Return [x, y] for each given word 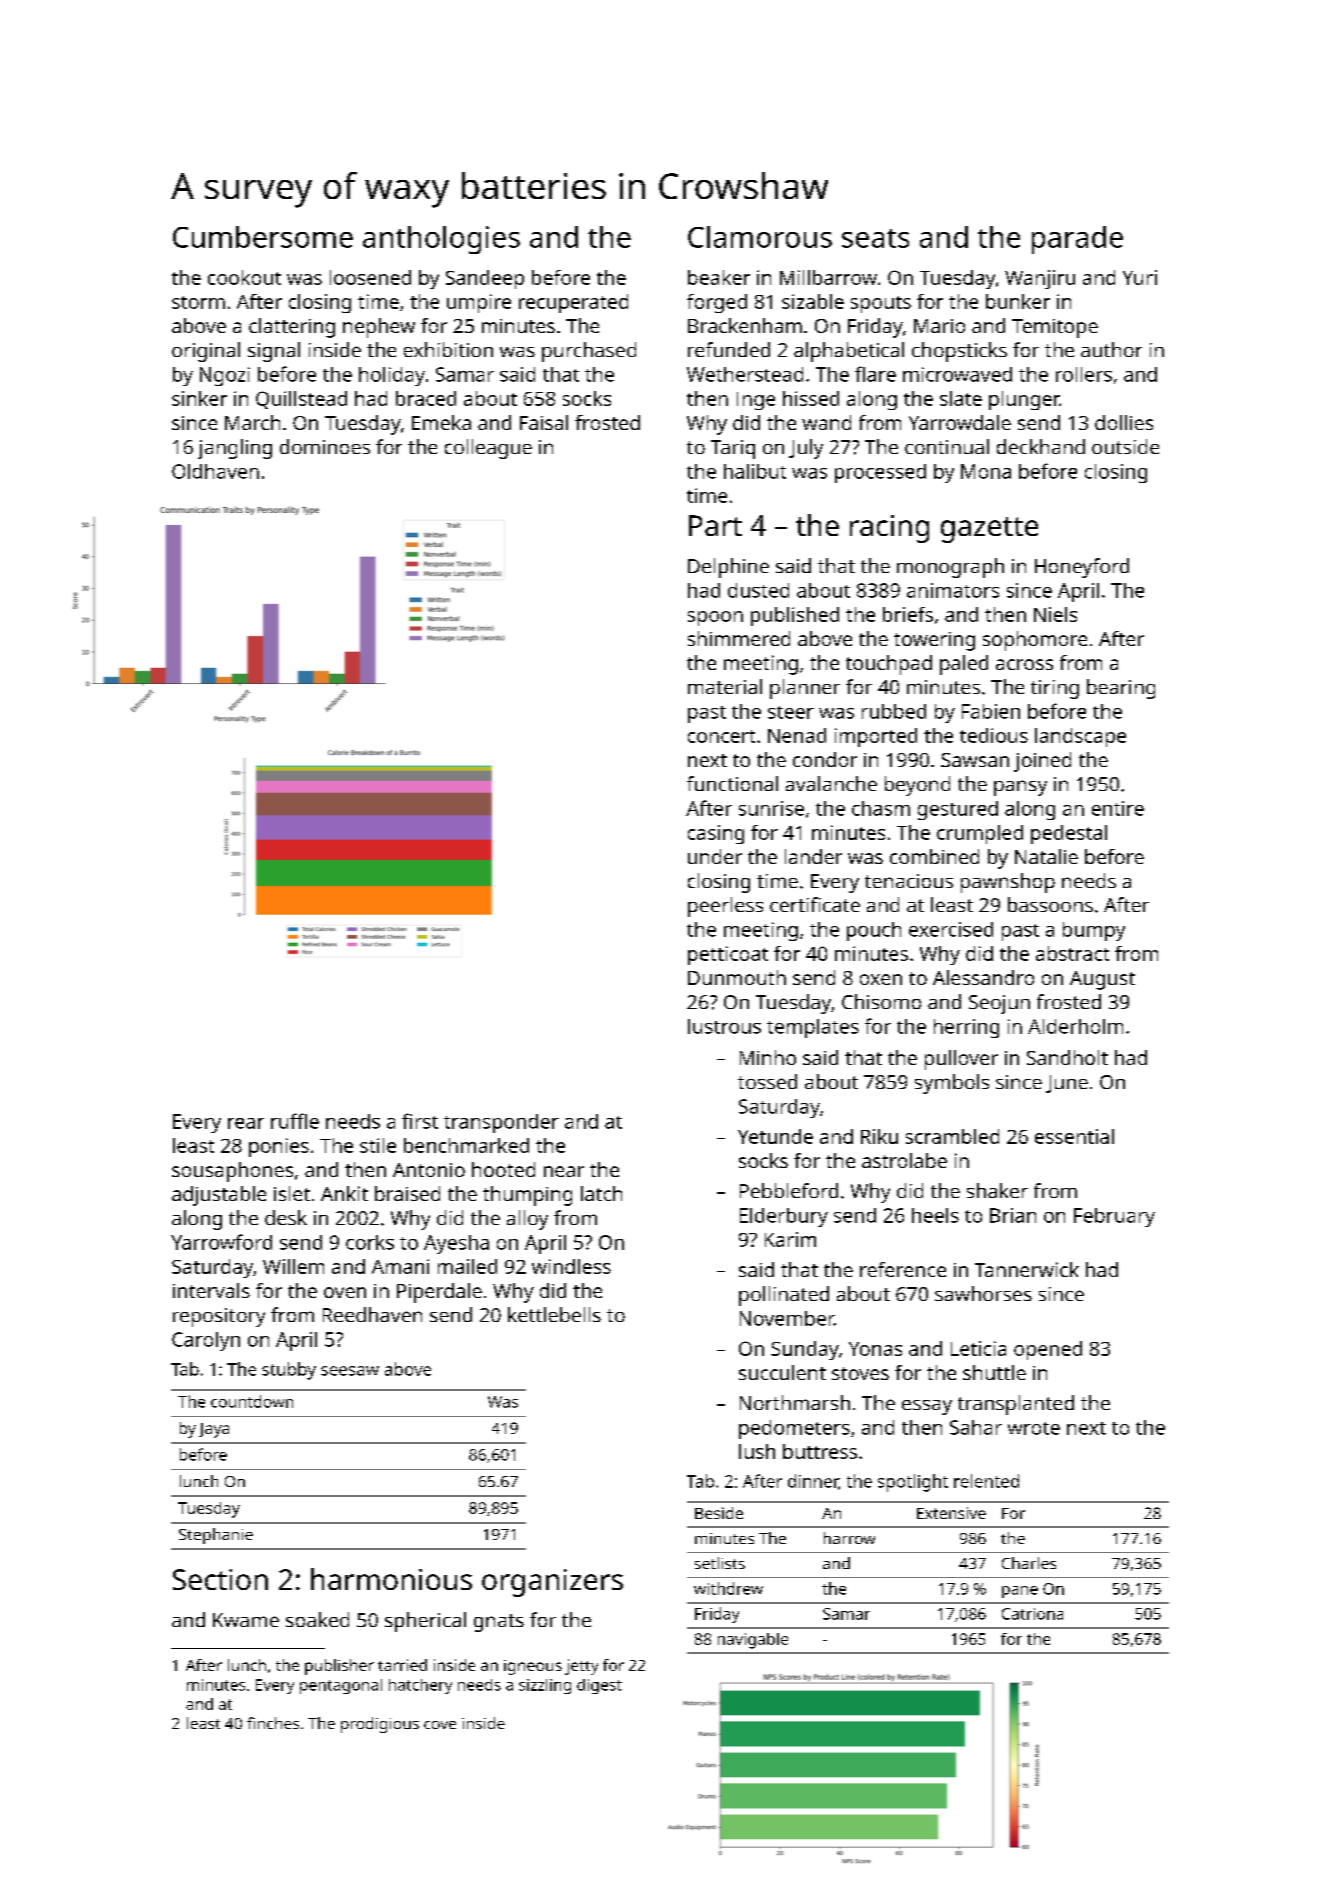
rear [246, 1123]
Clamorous [760, 237]
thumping [527, 1196]
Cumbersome [263, 237]
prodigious [380, 1725]
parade [1077, 240]
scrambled [952, 1136]
